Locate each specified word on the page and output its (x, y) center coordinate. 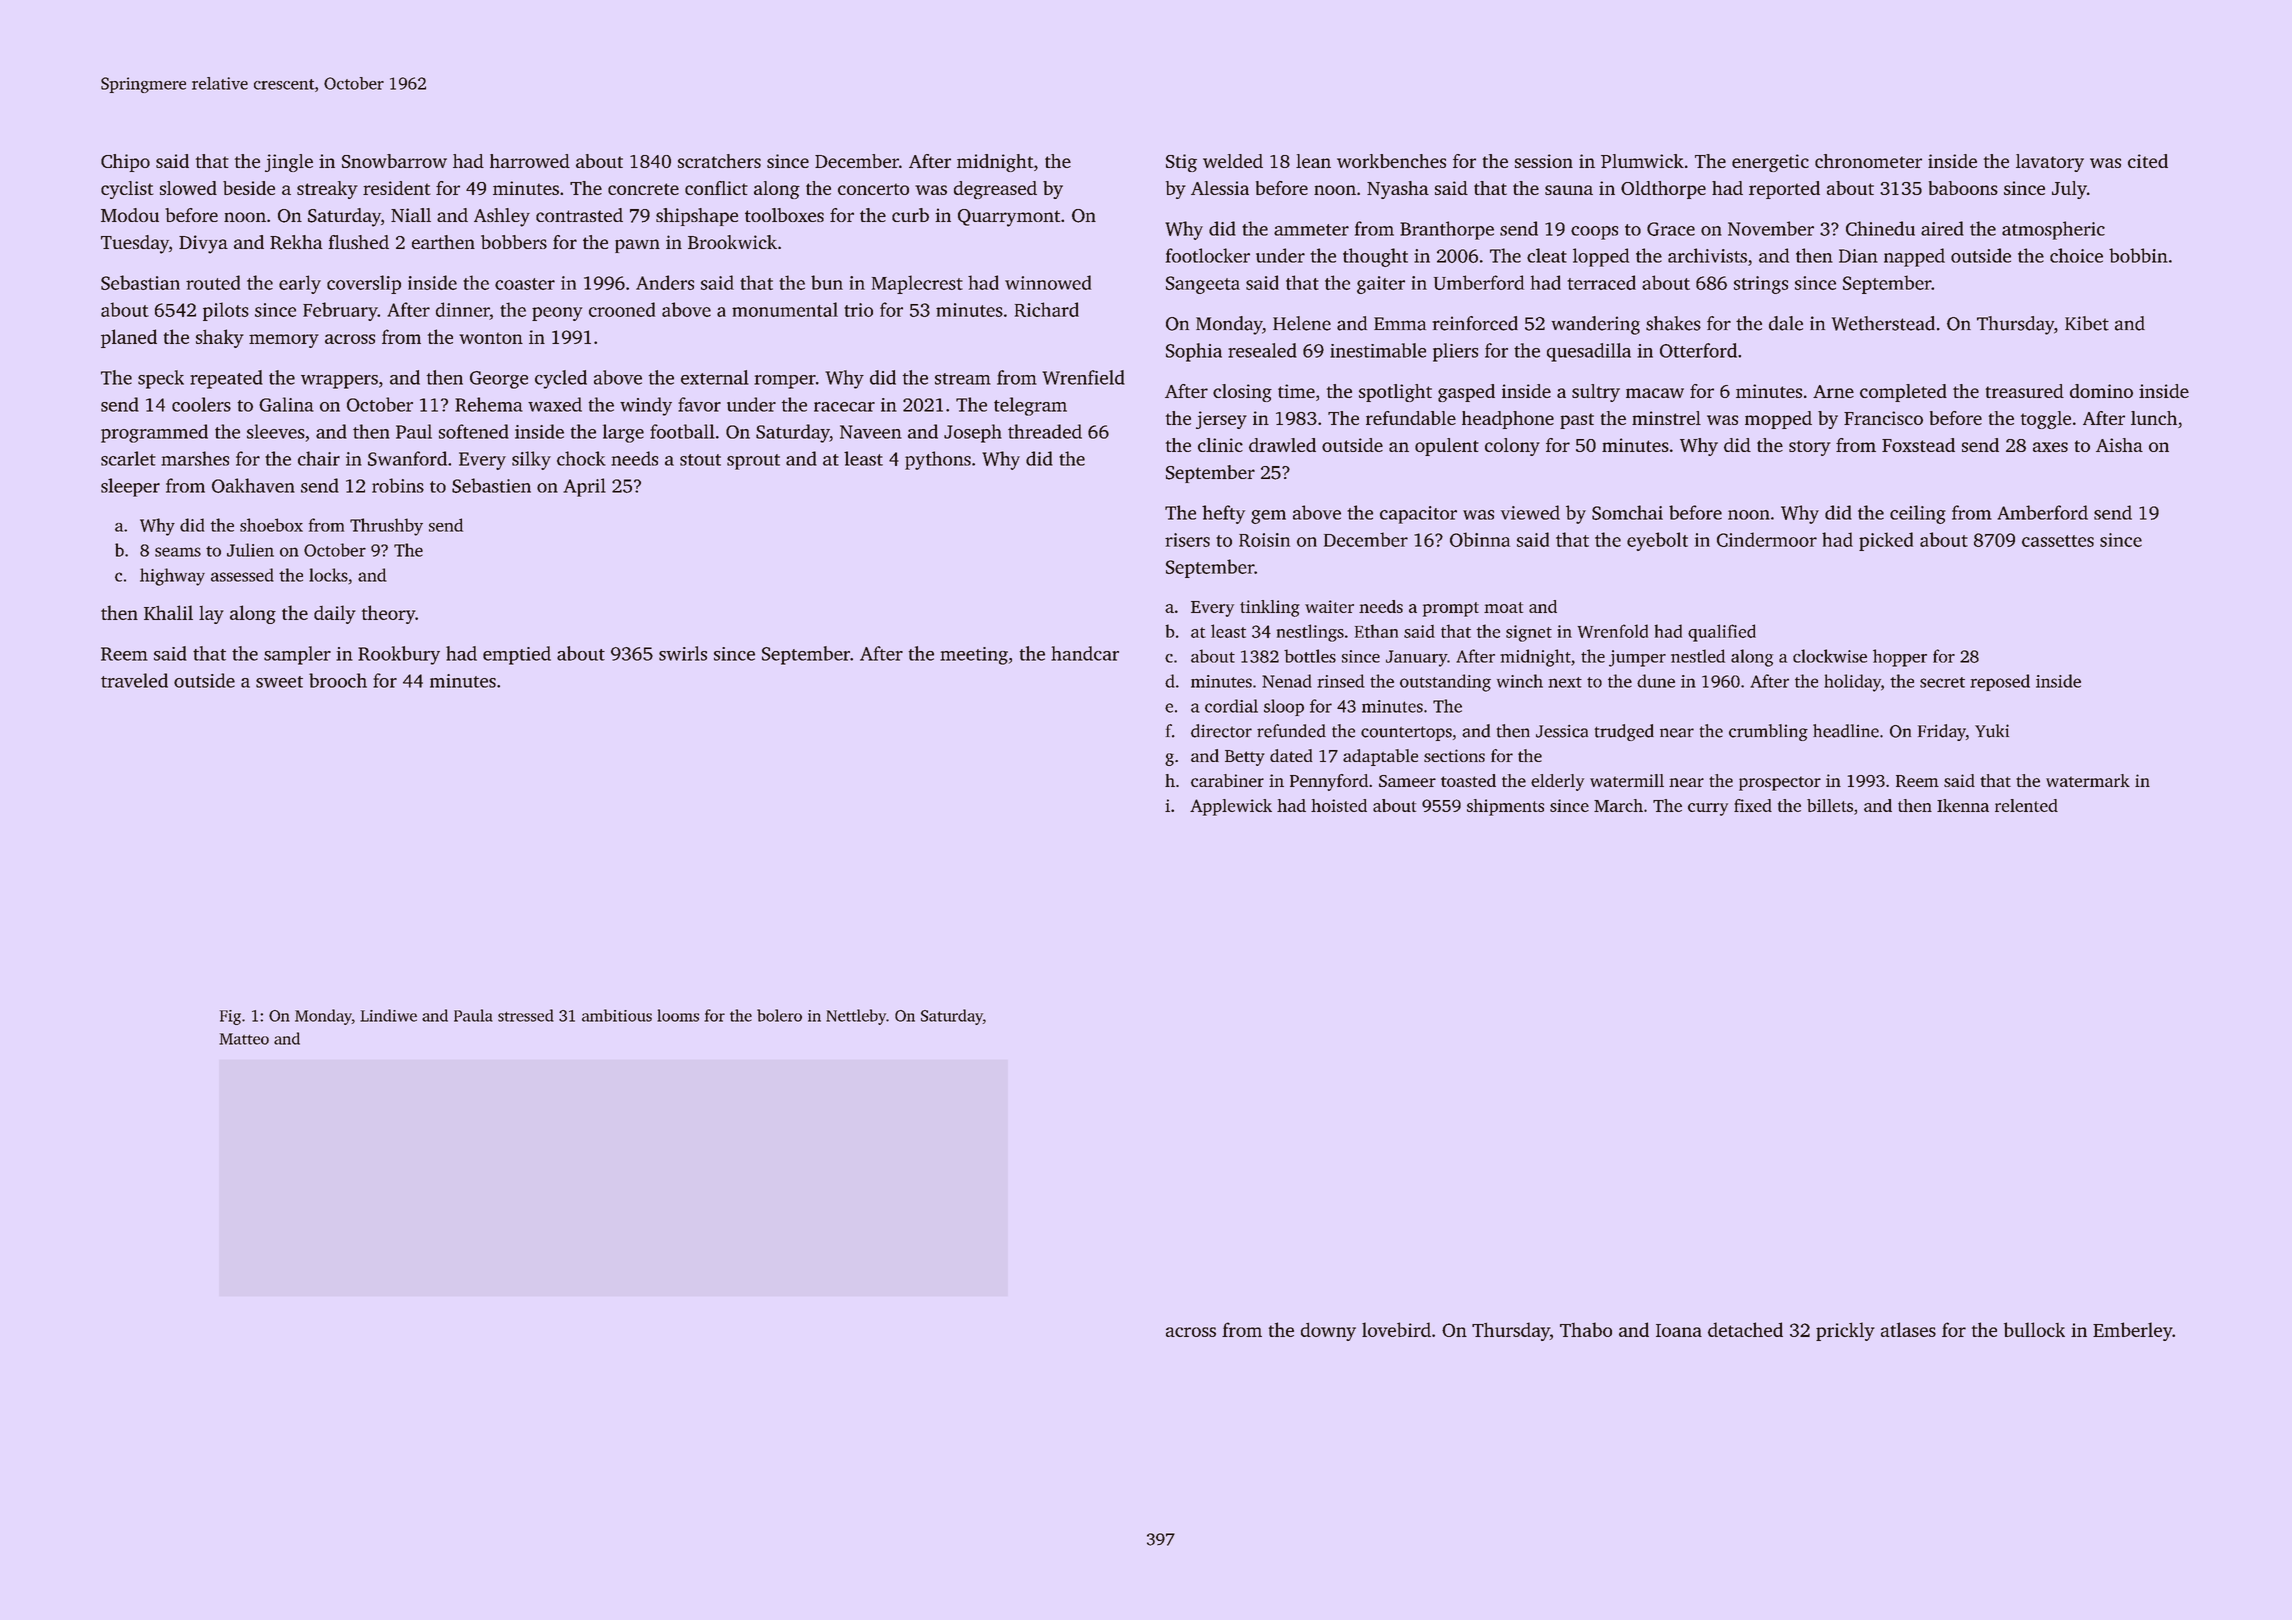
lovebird (1396, 1329)
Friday (1942, 732)
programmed (154, 433)
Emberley (2133, 1331)
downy (1328, 1332)
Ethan (1376, 631)
